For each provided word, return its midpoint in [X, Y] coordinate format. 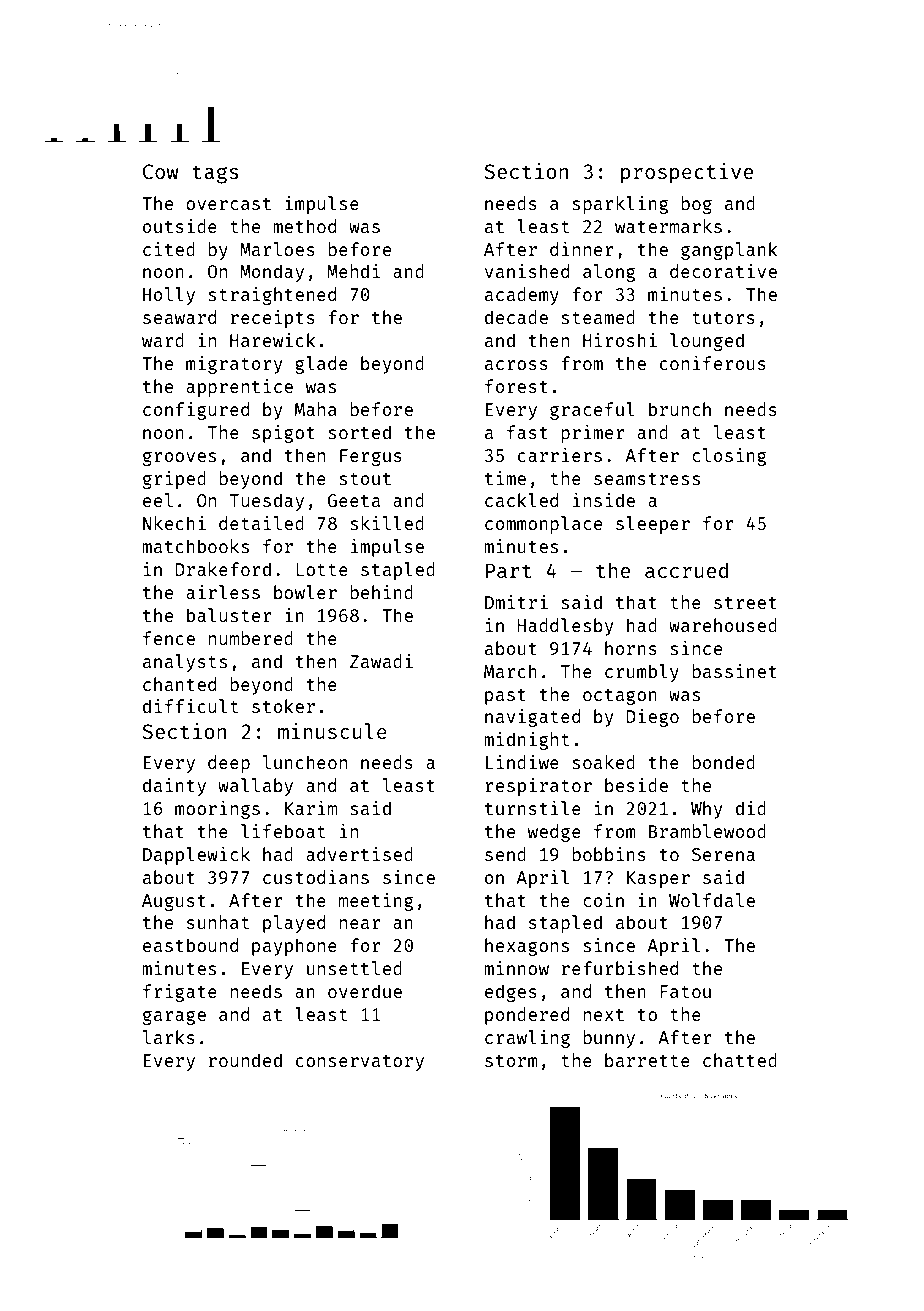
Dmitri [516, 602]
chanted [179, 684]
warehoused [723, 625]
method [304, 226]
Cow [161, 171]
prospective [687, 173]
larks [169, 1037]
